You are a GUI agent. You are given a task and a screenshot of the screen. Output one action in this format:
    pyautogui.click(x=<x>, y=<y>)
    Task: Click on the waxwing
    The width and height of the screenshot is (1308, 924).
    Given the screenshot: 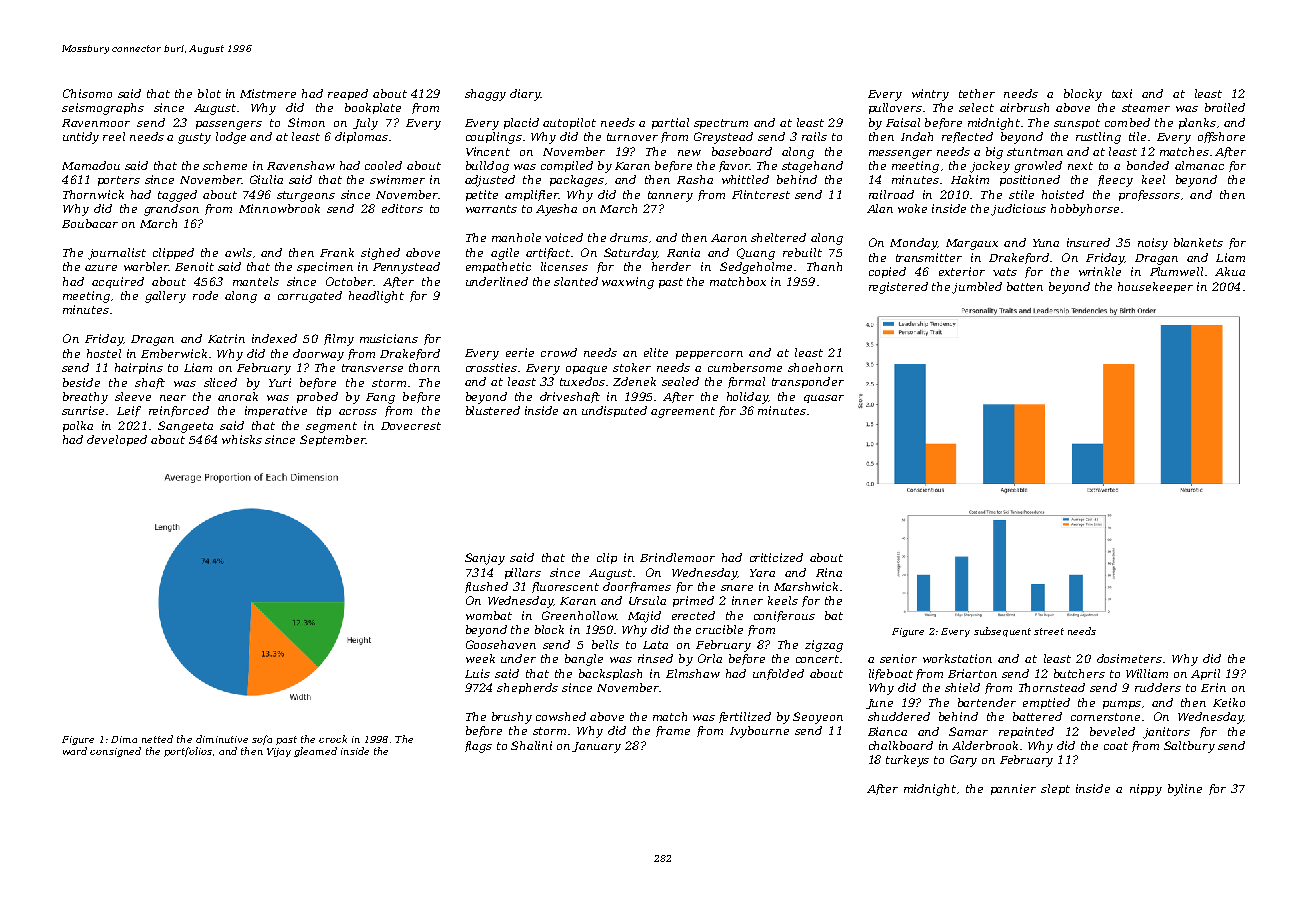 What is the action you would take?
    pyautogui.click(x=628, y=283)
